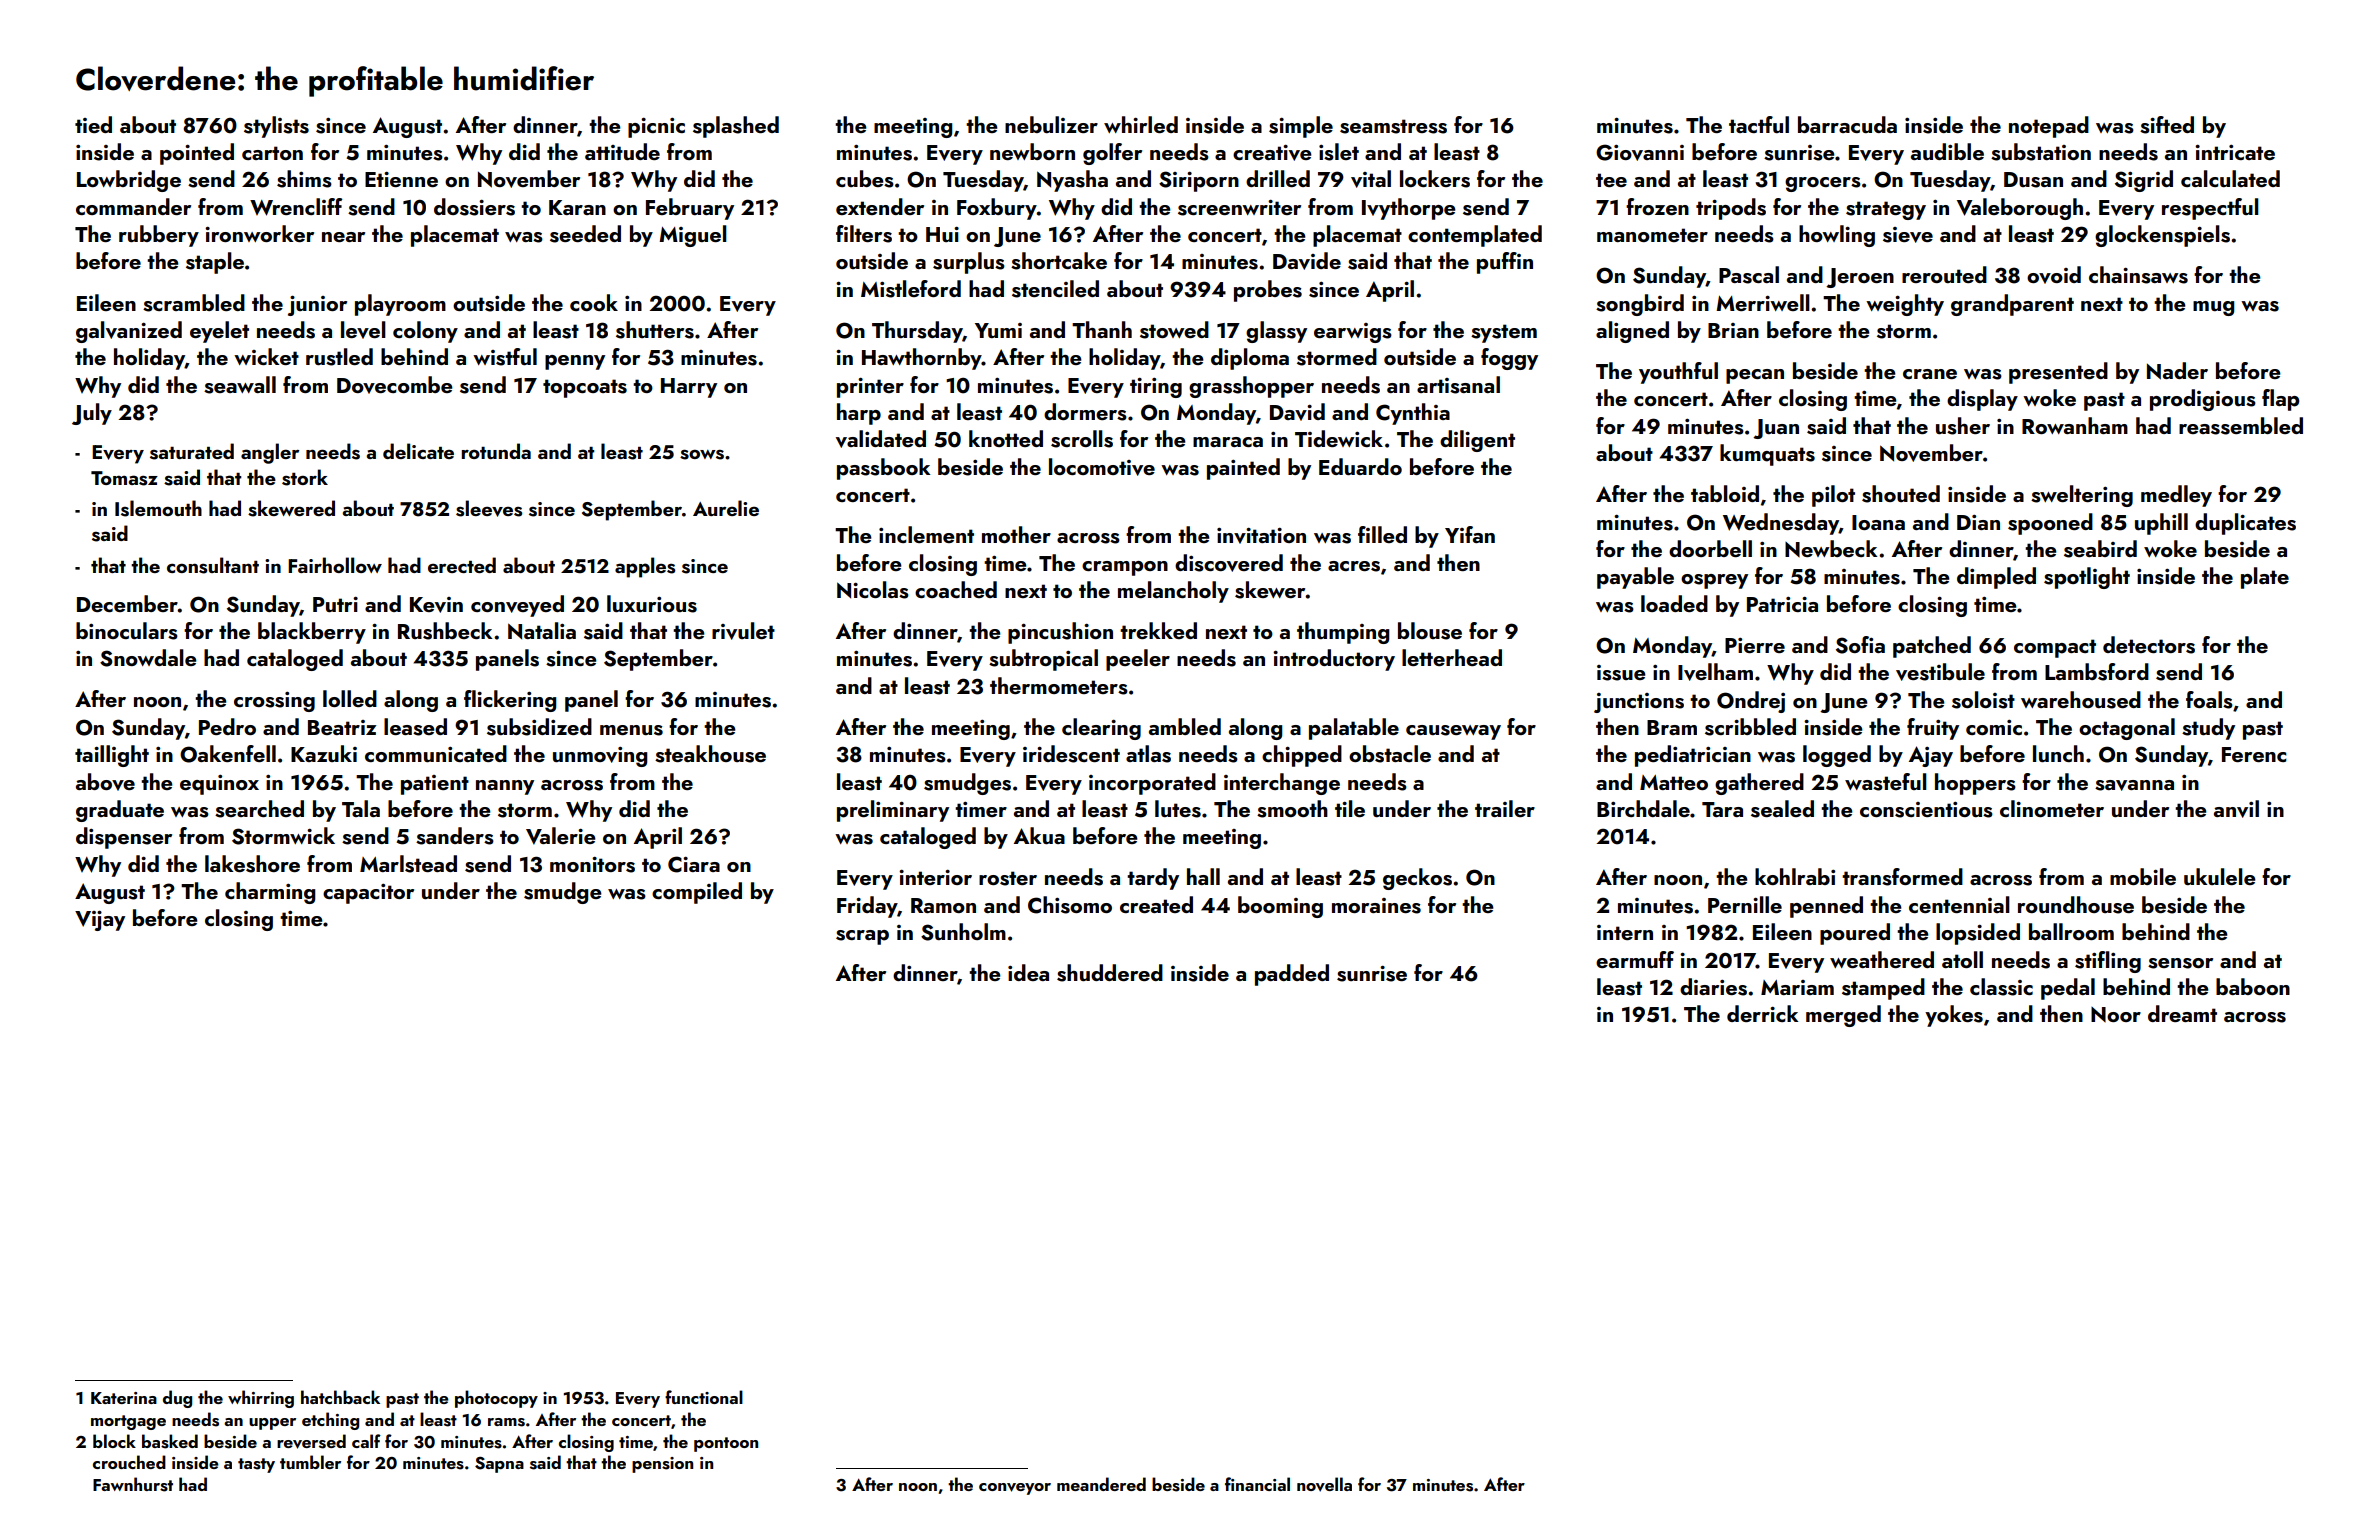 The image size is (2380, 1540). What do you see at coordinates (631, 730) in the screenshot?
I see `menus` at bounding box center [631, 730].
